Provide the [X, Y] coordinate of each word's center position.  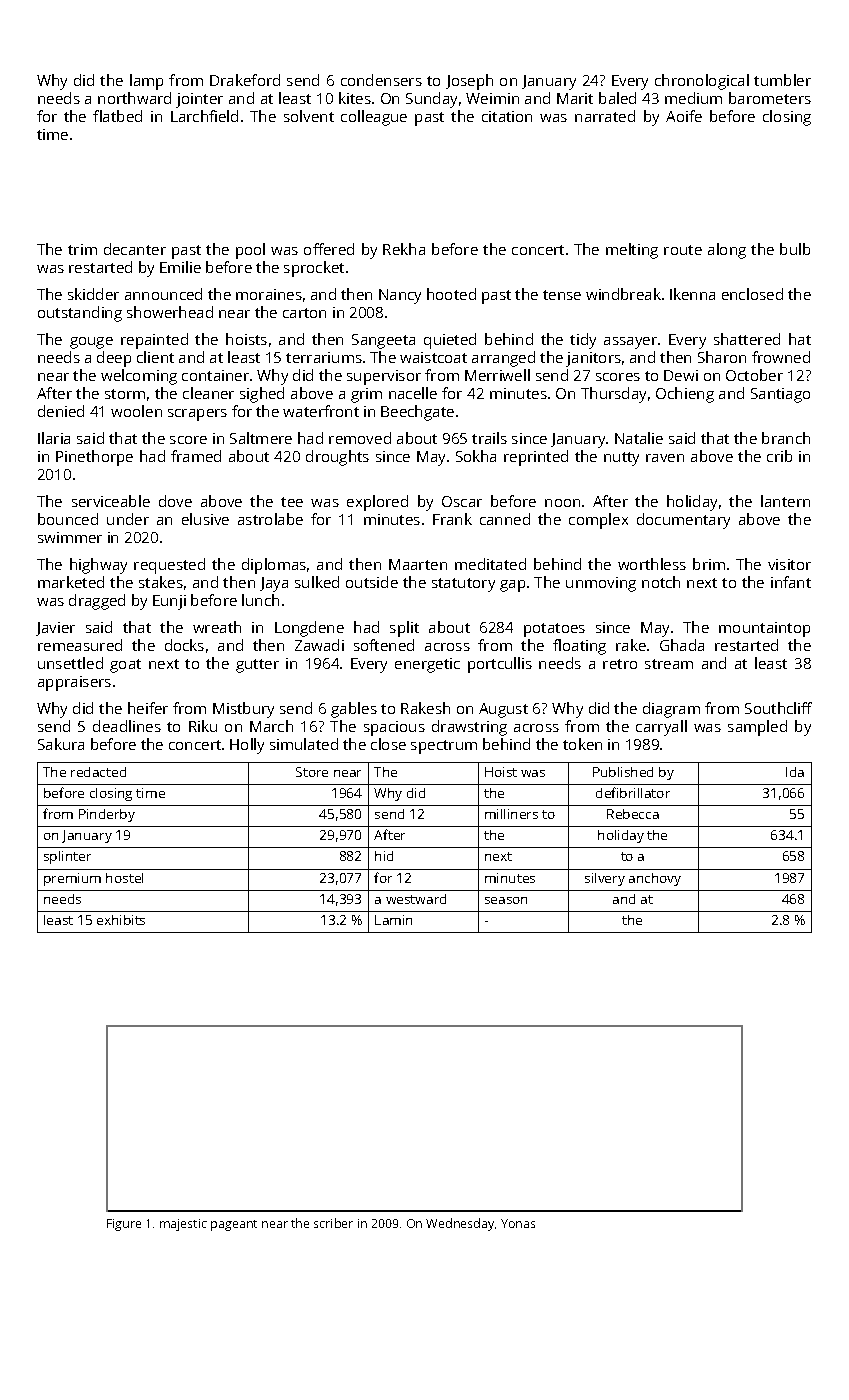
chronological [702, 82]
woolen [136, 411]
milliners [511, 814]
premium [72, 879]
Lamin [393, 920]
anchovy [655, 879]
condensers [381, 80]
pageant [234, 1225]
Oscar [462, 501]
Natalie [639, 438]
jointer [199, 100]
